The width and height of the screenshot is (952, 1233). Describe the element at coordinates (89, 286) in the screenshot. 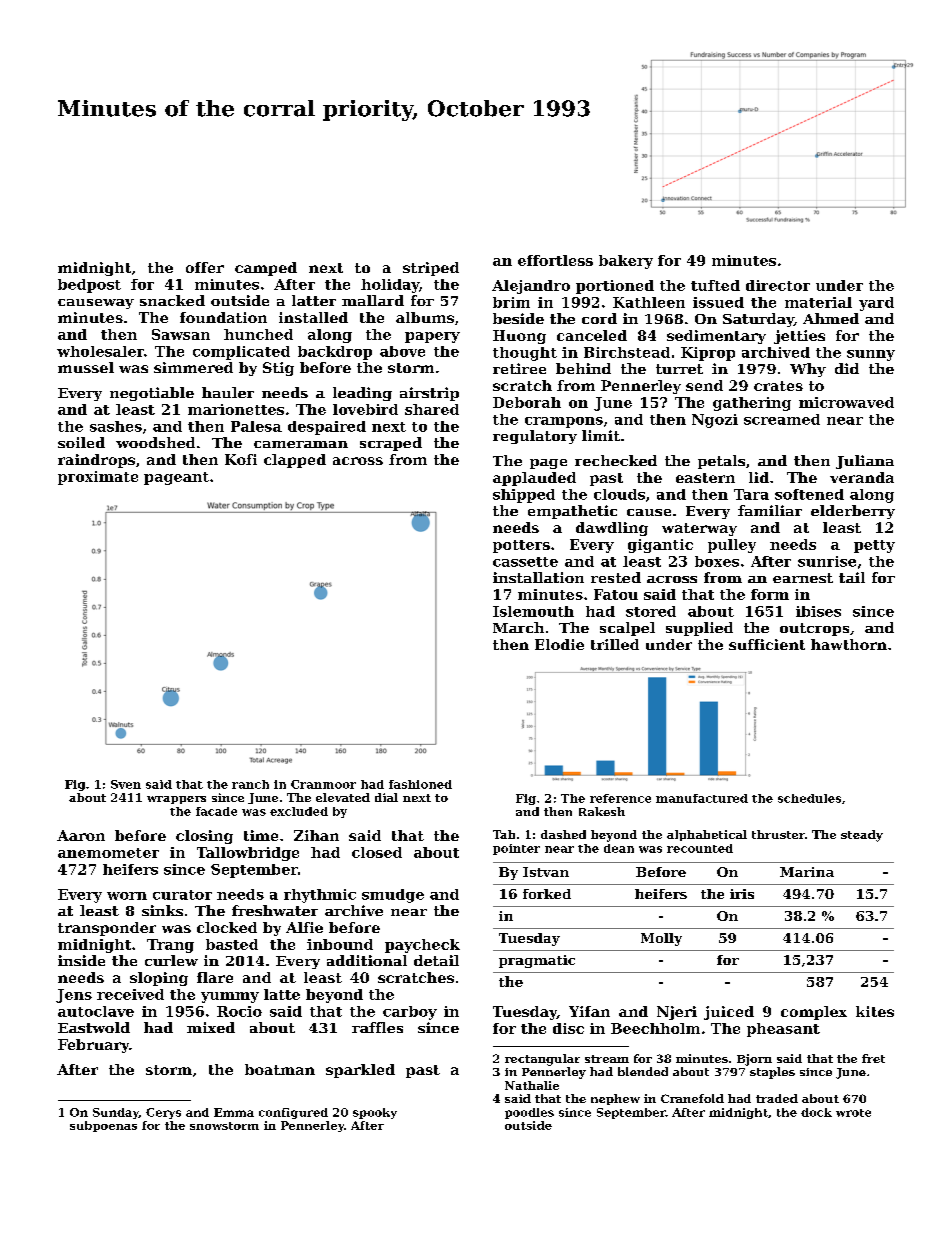

I see `bedpost` at that location.
